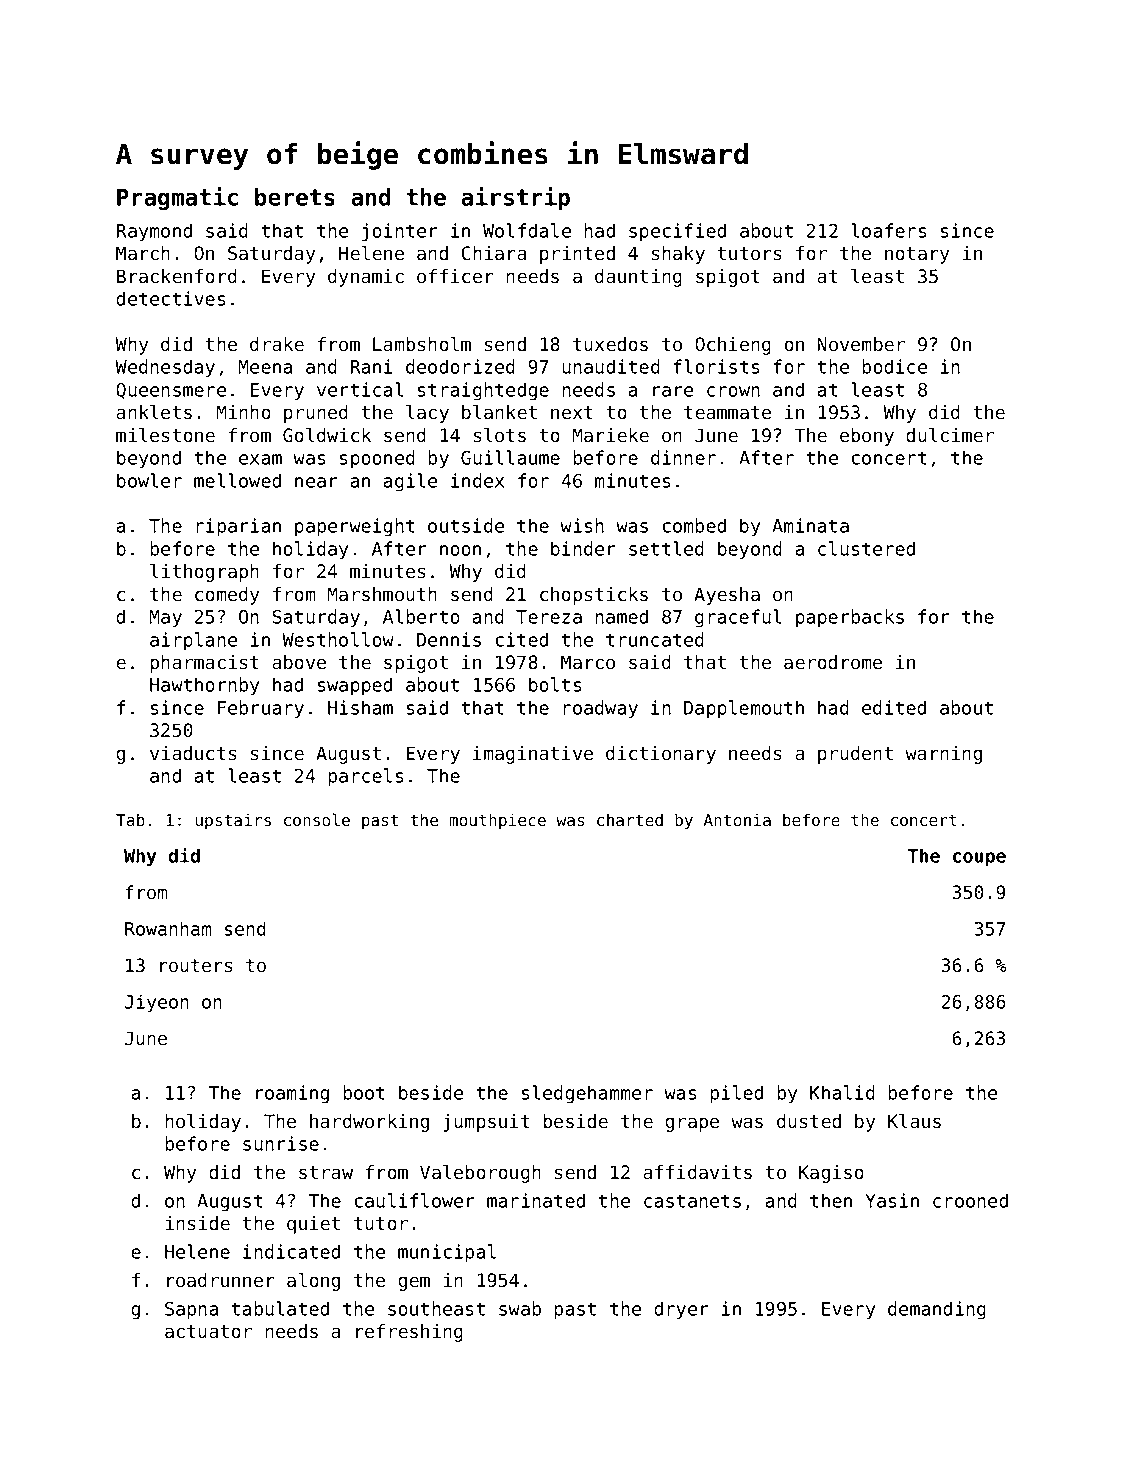 The width and height of the screenshot is (1131, 1463). Describe the element at coordinates (277, 344) in the screenshot. I see `drake` at that location.
